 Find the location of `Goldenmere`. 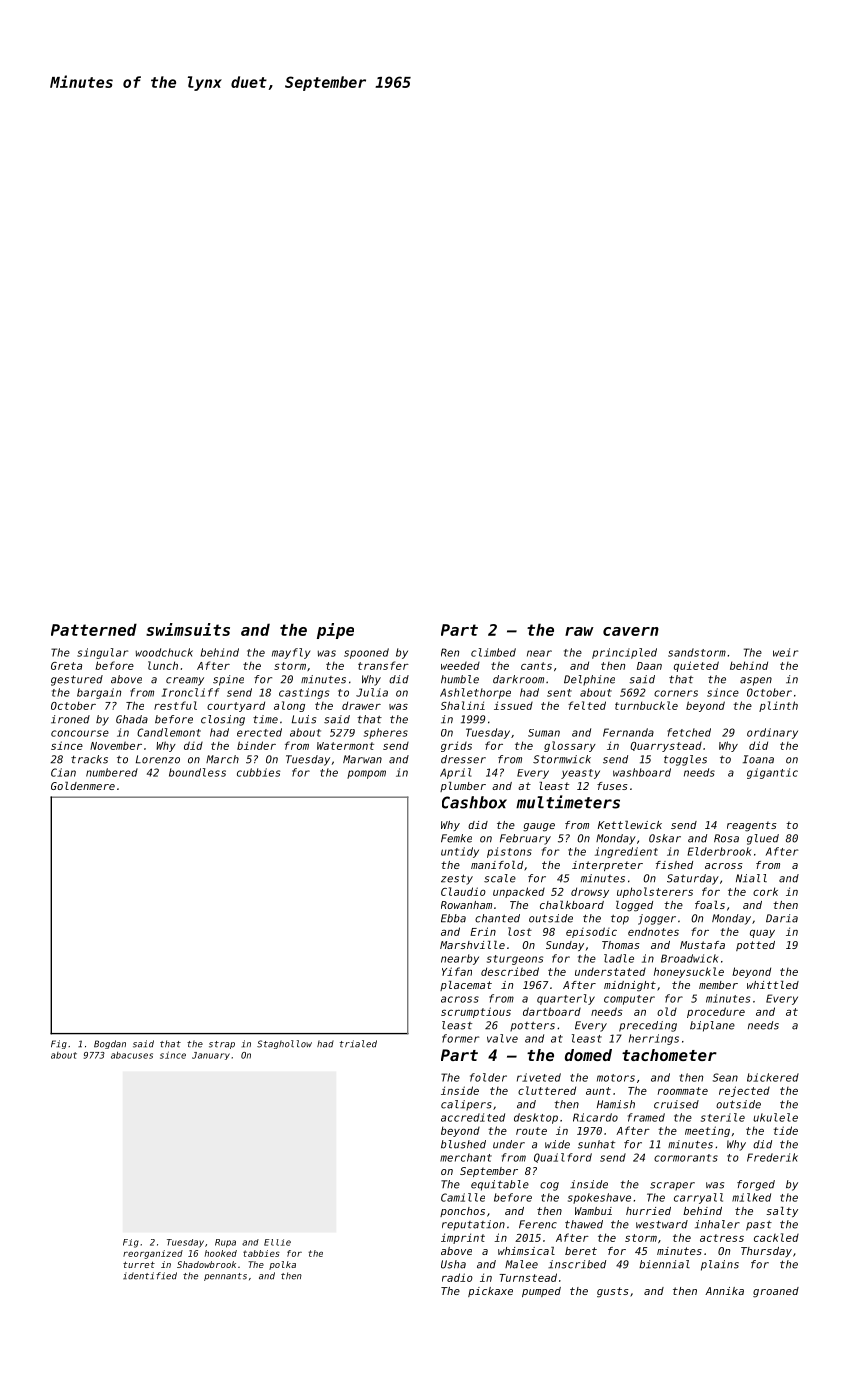

Goldenmere is located at coordinates (83, 786).
